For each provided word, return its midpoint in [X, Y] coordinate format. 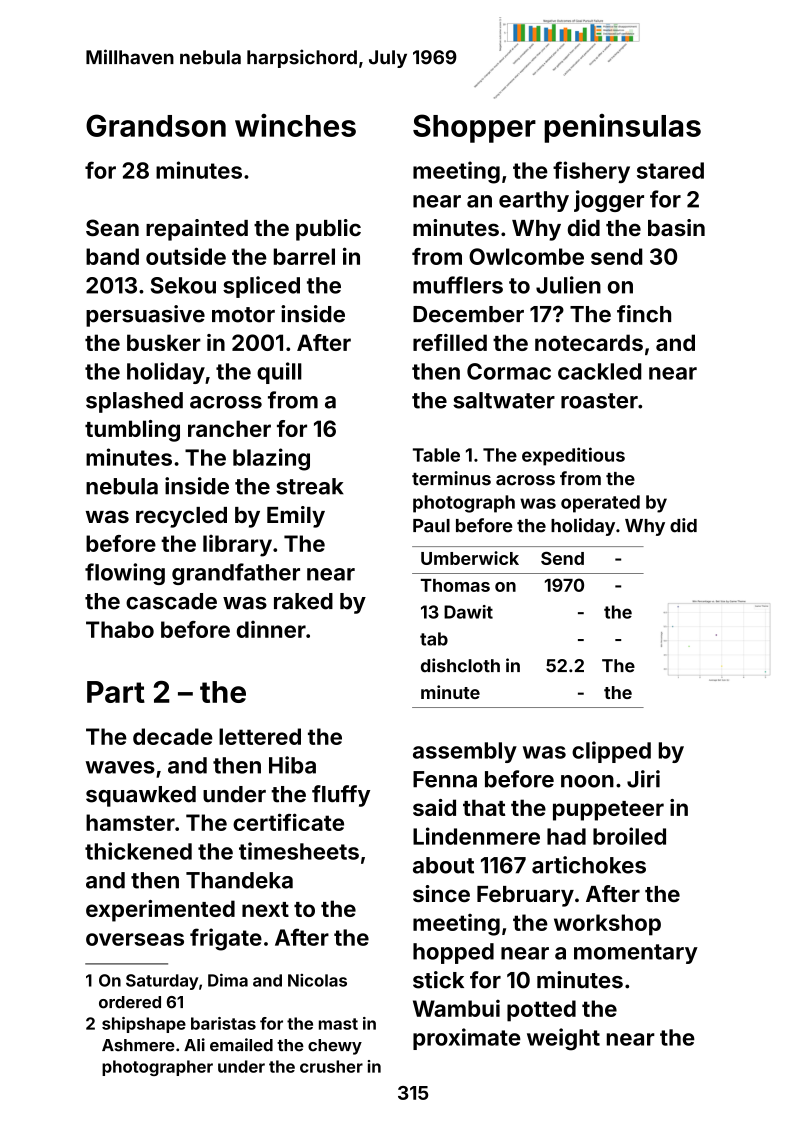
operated [600, 504]
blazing [271, 459]
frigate [226, 939]
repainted [197, 230]
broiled [629, 836]
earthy [534, 201]
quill [279, 373]
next [265, 909]
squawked [141, 796]
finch [644, 314]
